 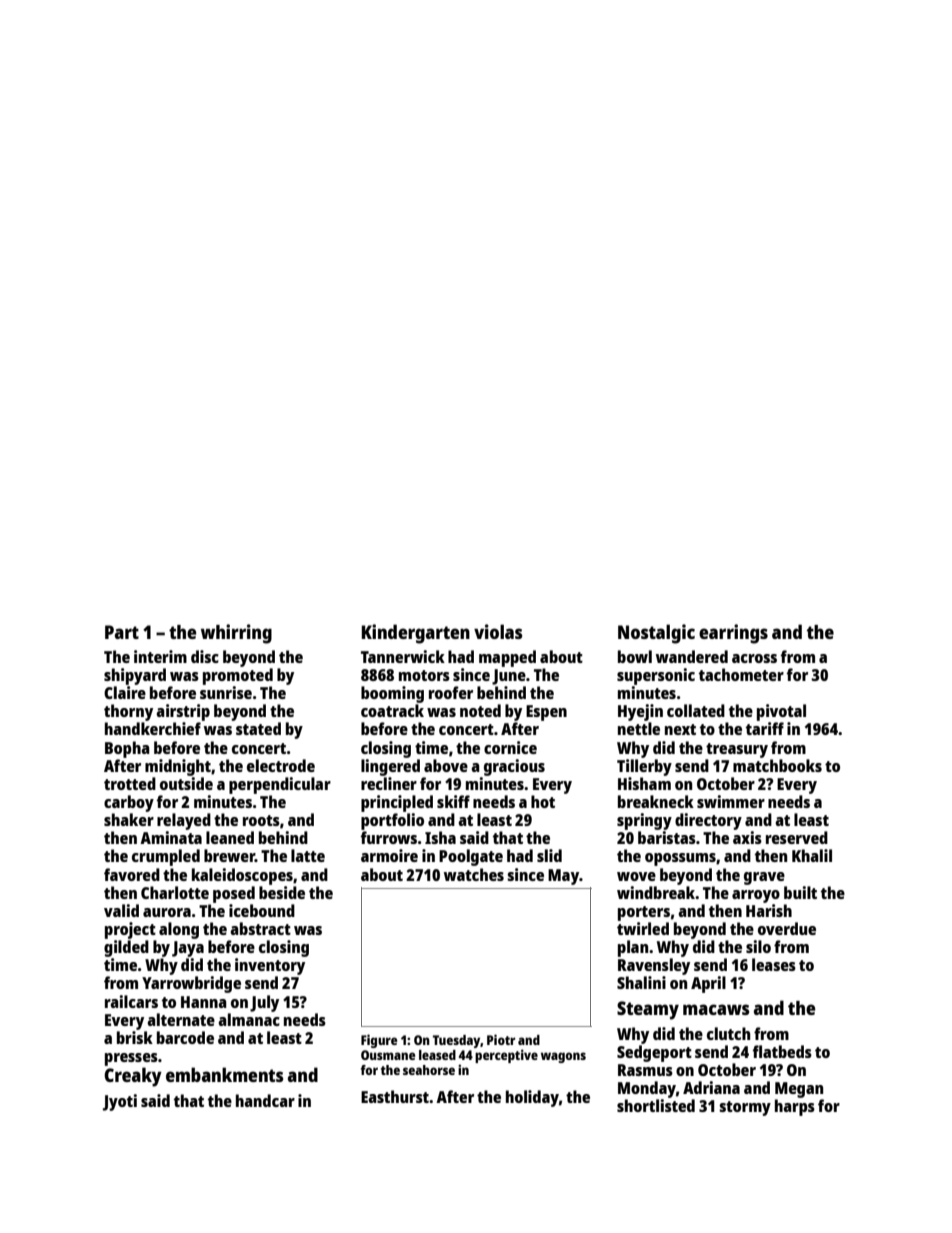 What do you see at coordinates (546, 713) in the page?
I see `Espen` at bounding box center [546, 713].
